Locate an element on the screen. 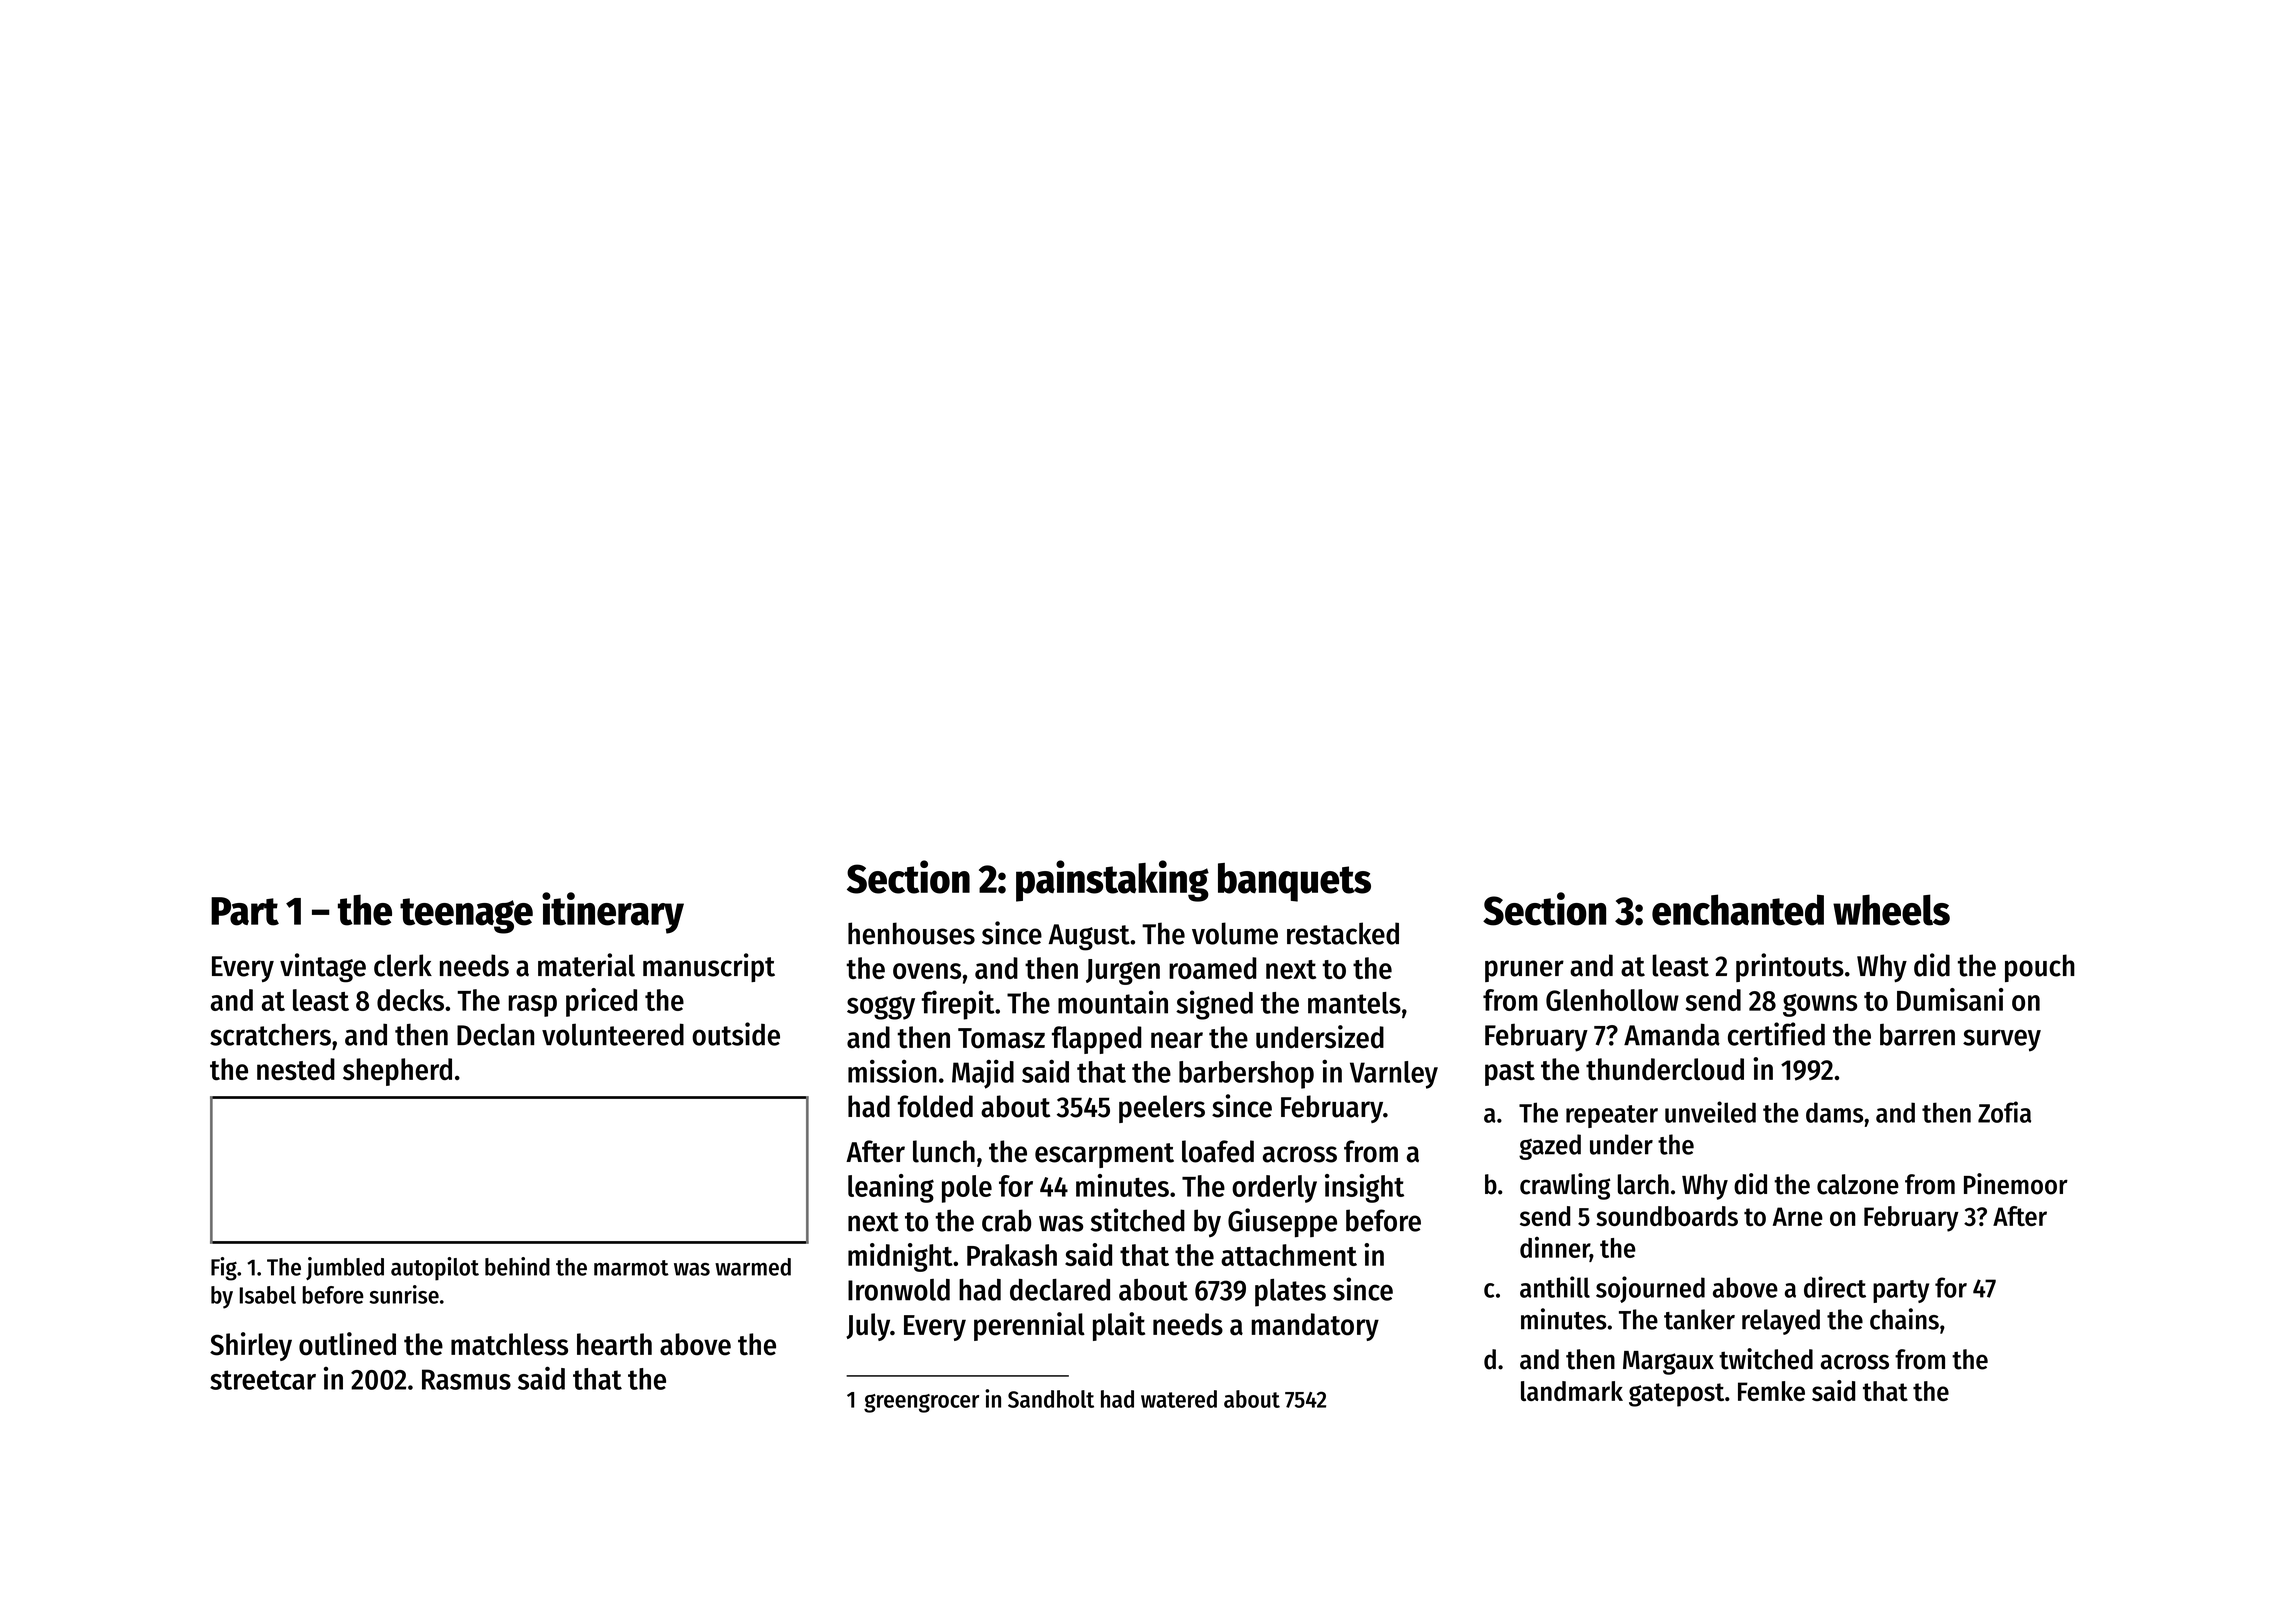  banquets is located at coordinates (1294, 882).
